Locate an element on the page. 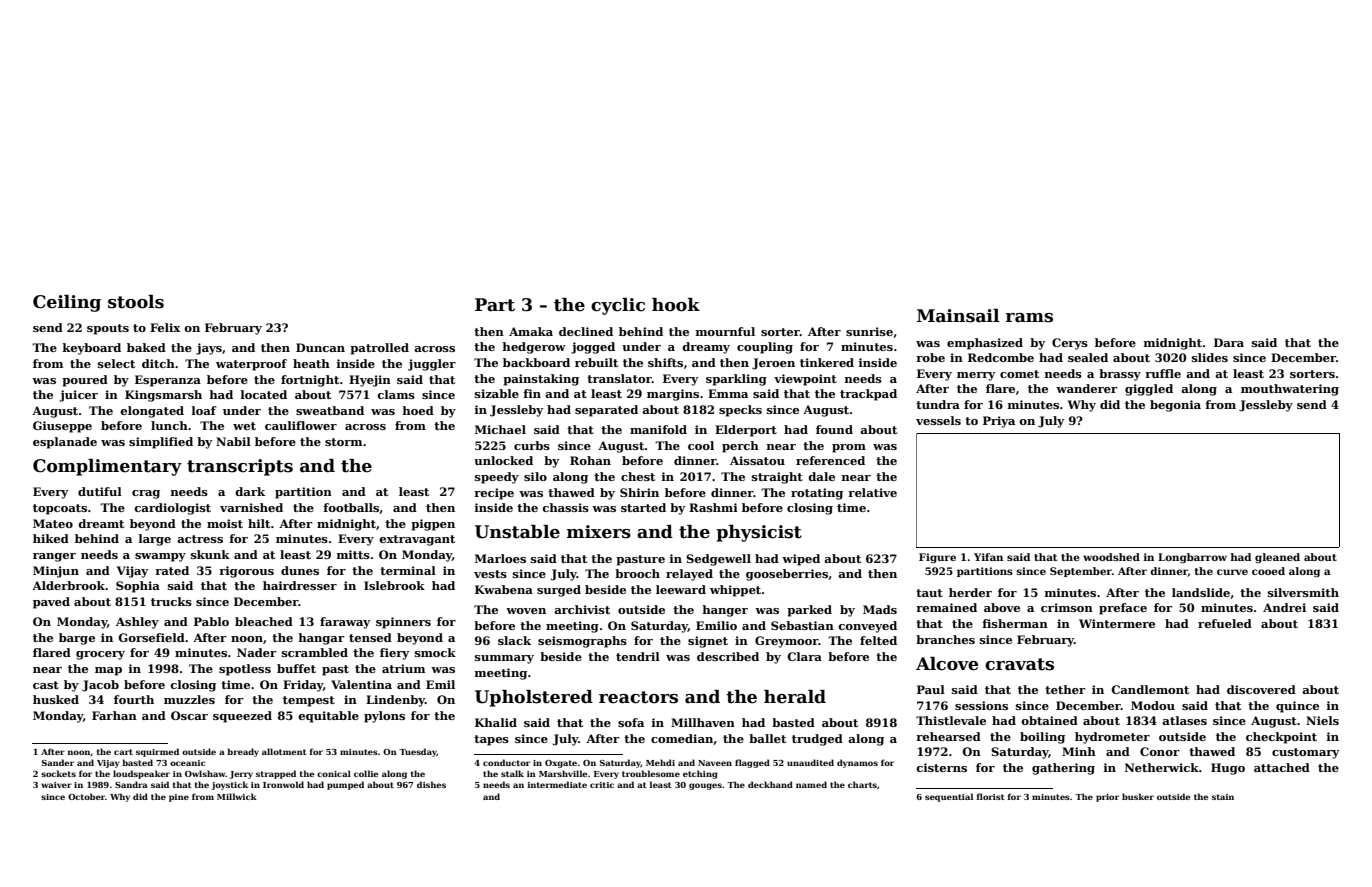 The height and width of the image is (887, 1372). chassis is located at coordinates (565, 507).
